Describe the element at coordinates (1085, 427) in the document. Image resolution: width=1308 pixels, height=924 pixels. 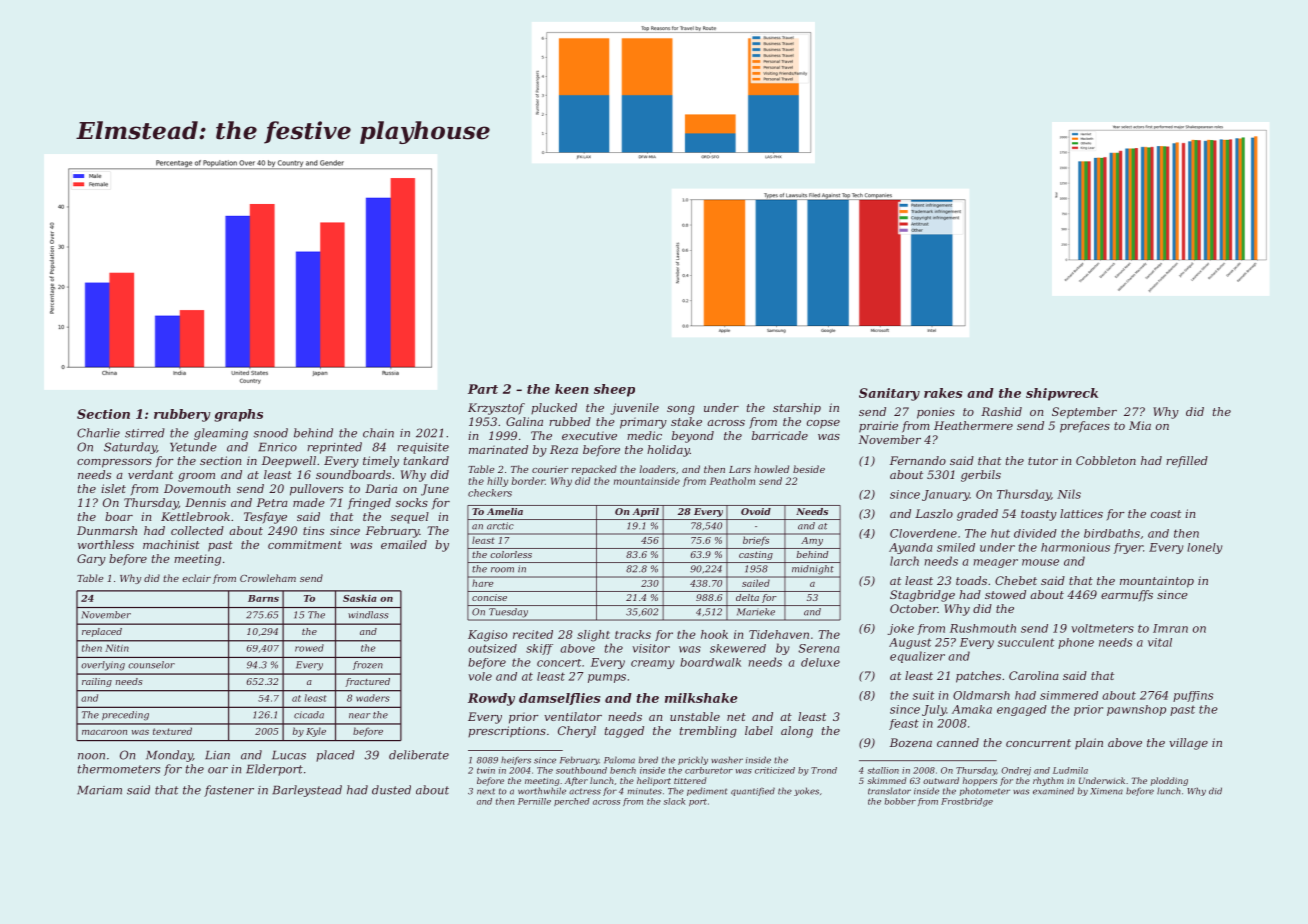
I see `prefaces` at that location.
